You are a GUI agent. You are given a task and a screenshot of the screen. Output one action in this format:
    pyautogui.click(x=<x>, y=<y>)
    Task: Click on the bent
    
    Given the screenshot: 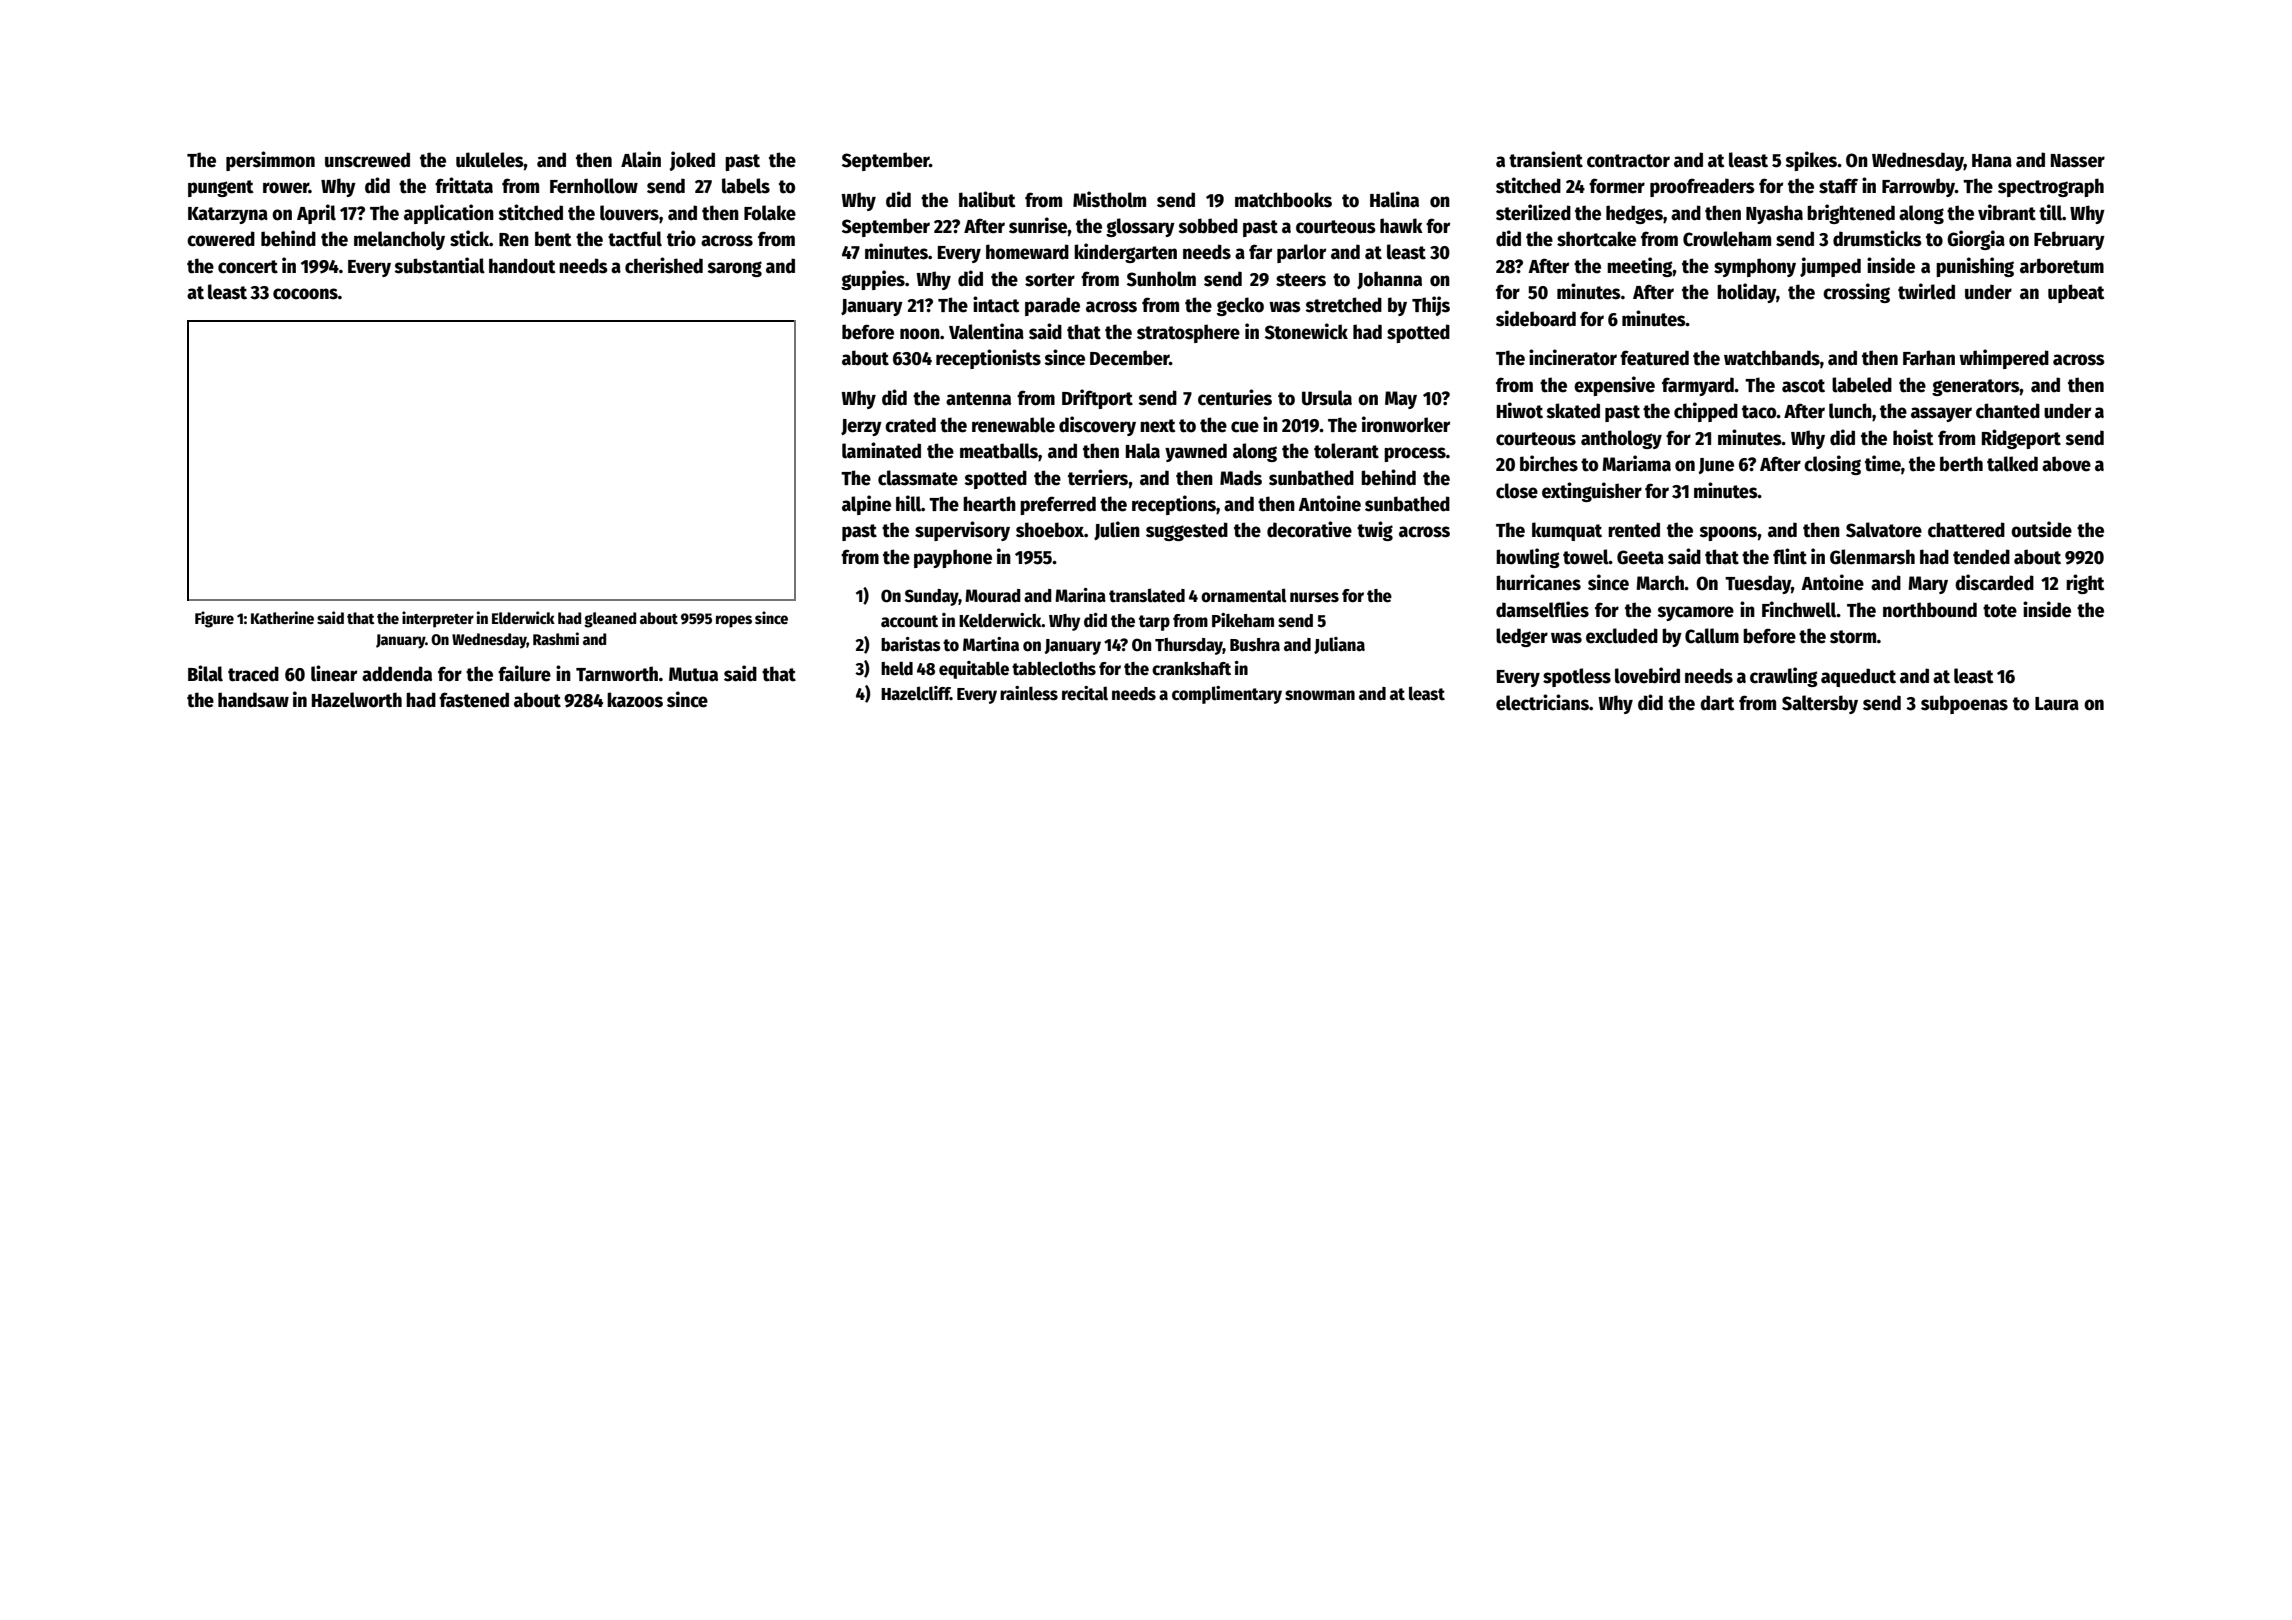 What is the action you would take?
    pyautogui.click(x=553, y=239)
